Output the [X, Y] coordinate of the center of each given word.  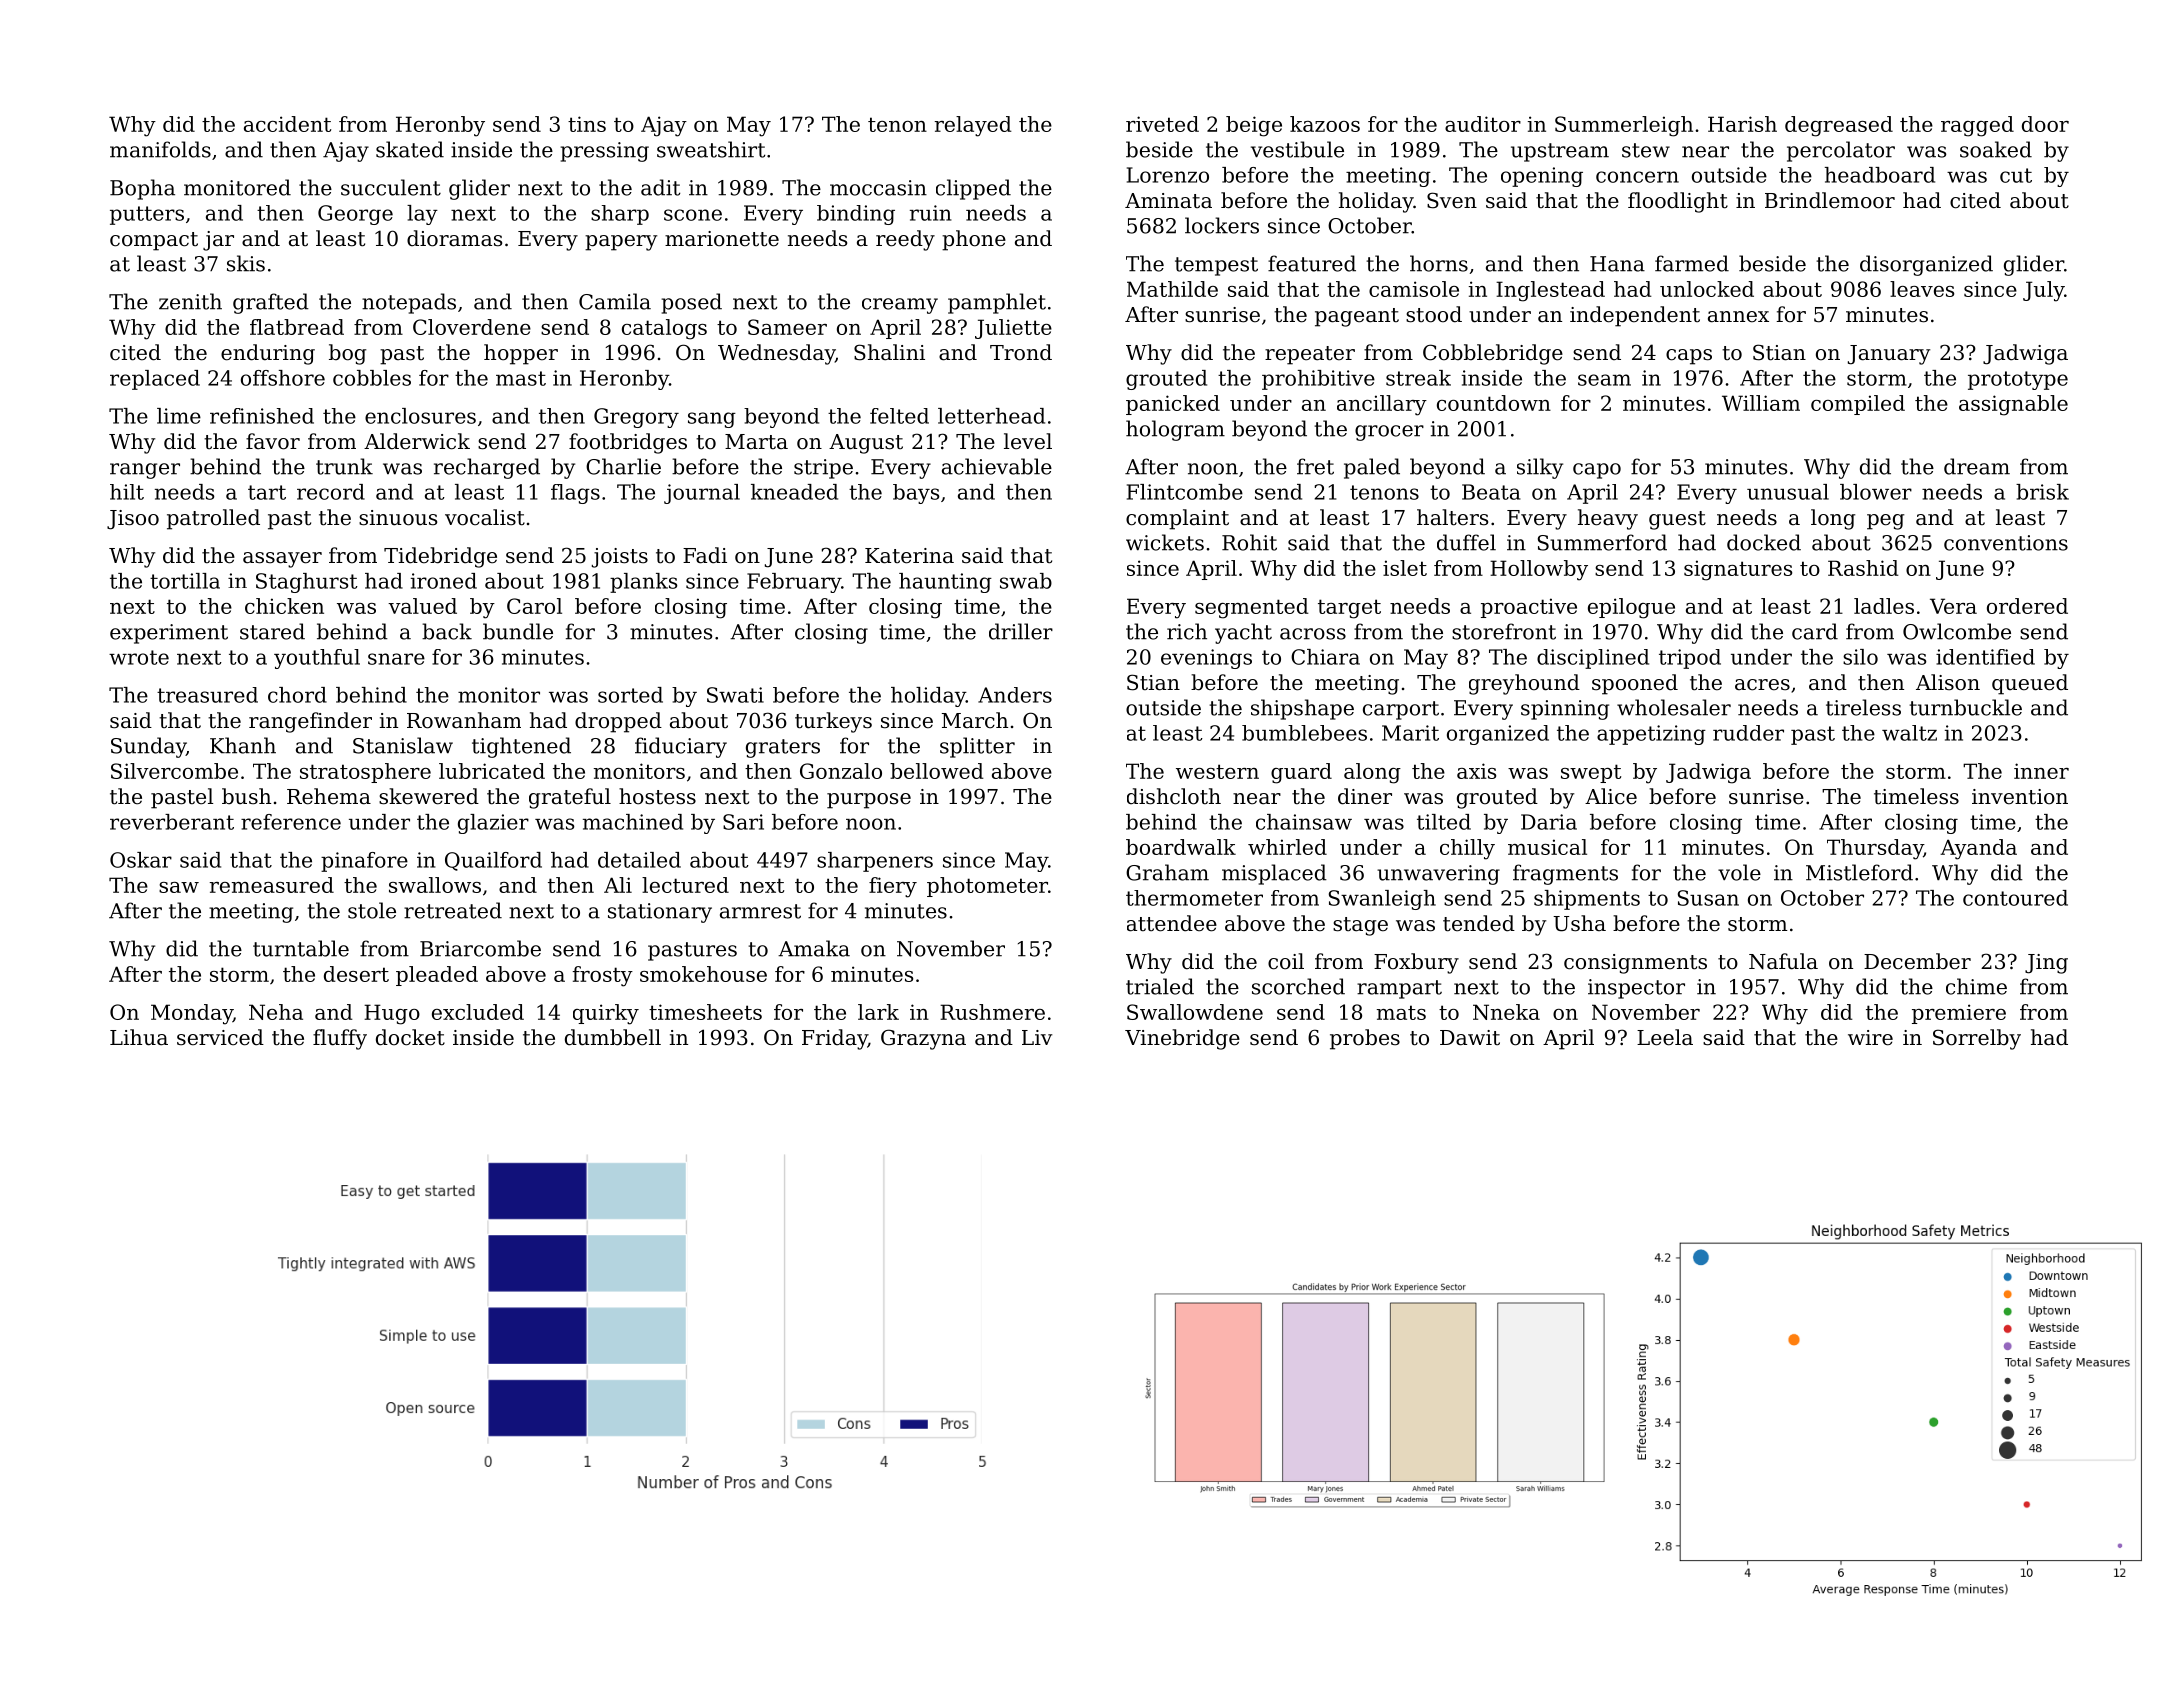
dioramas [454, 238]
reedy [905, 240]
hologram [1175, 430]
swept [1591, 773]
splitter [977, 747]
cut [2016, 175]
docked [1764, 542]
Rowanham [464, 720]
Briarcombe [480, 948]
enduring [268, 354]
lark [878, 1012]
